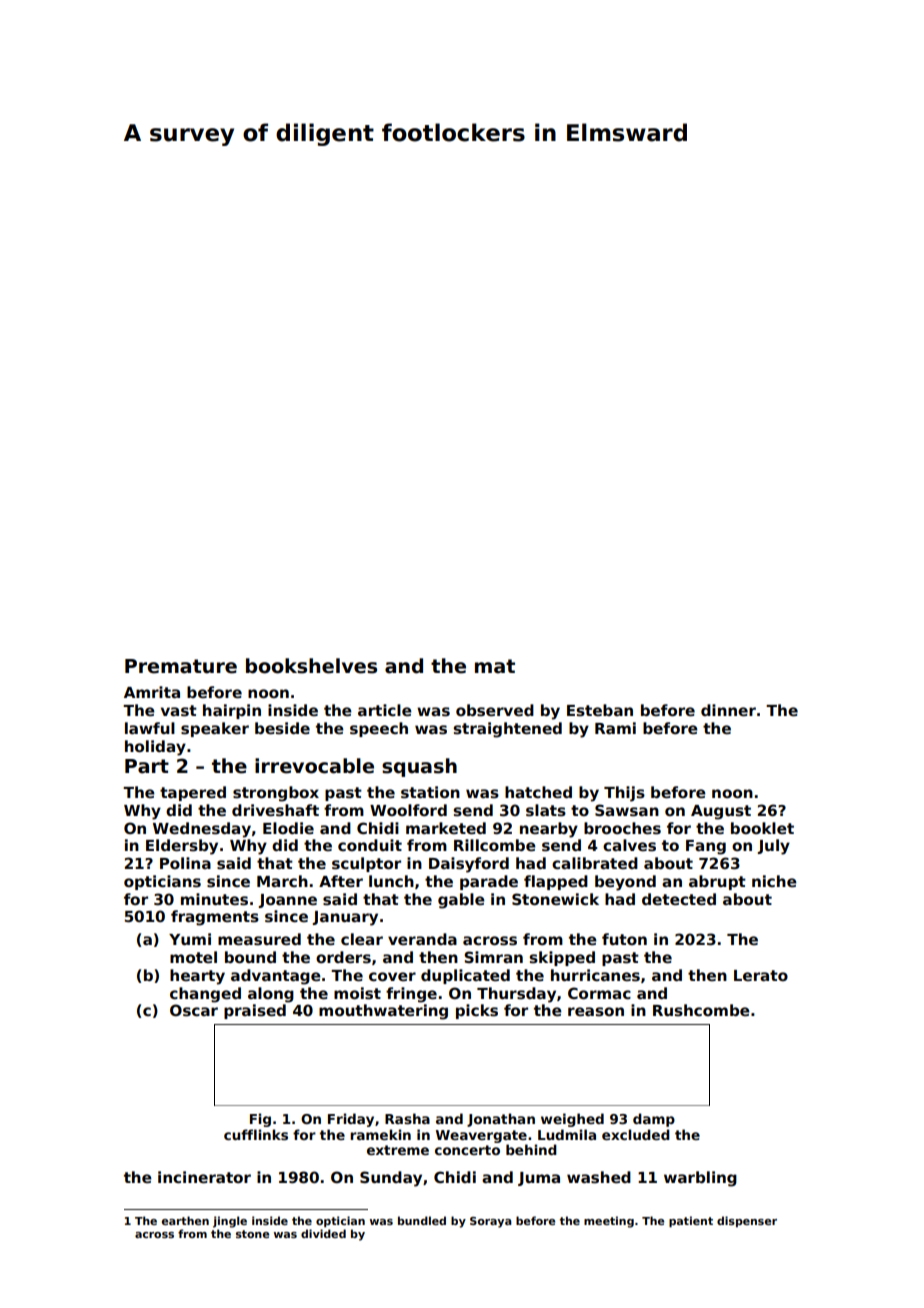  Describe the element at coordinates (181, 666) in the image. I see `Premature` at that location.
